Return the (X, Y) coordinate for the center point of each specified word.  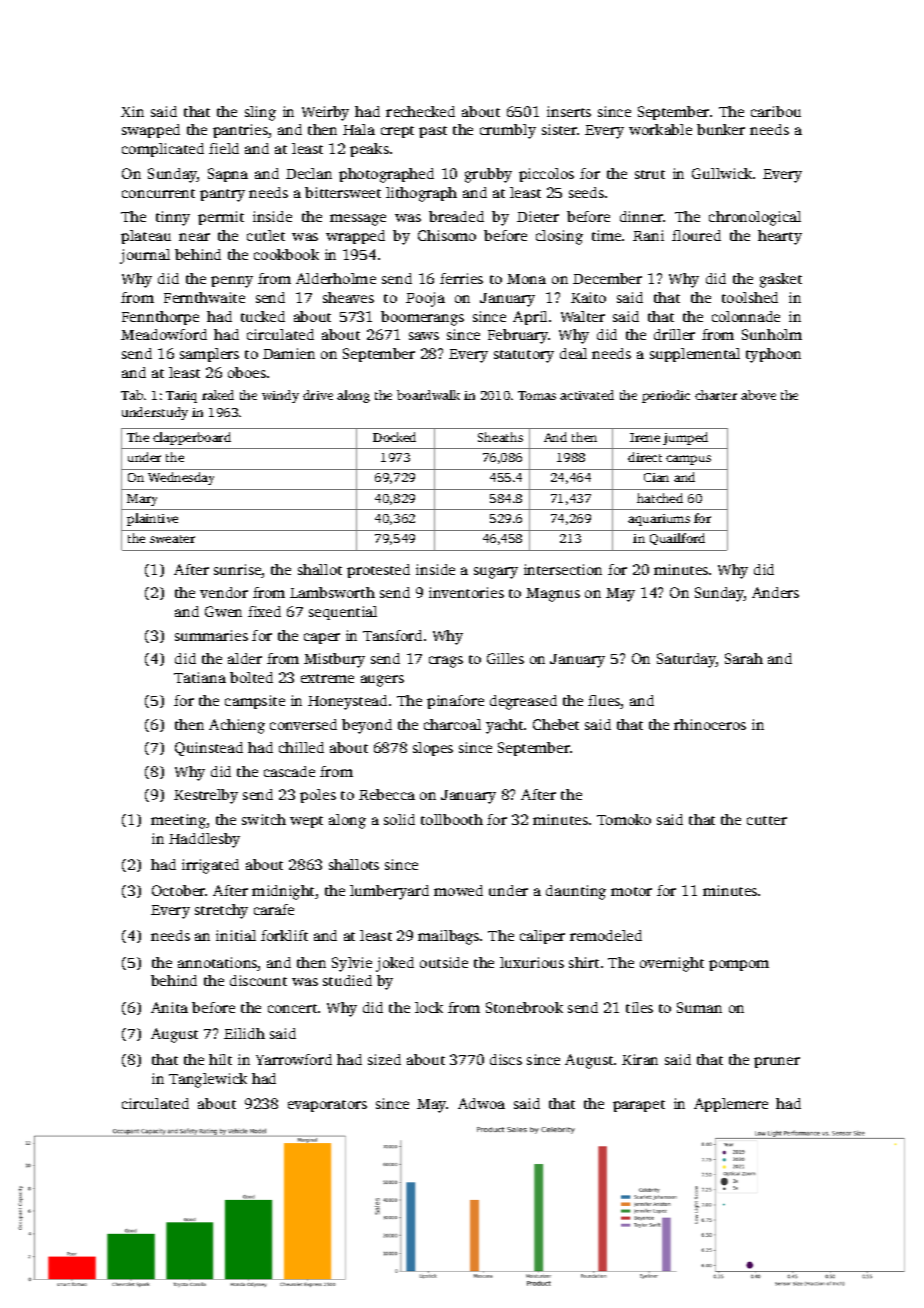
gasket (781, 280)
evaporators (327, 1106)
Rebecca (387, 794)
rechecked (420, 111)
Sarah (744, 658)
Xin (132, 111)
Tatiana (200, 677)
